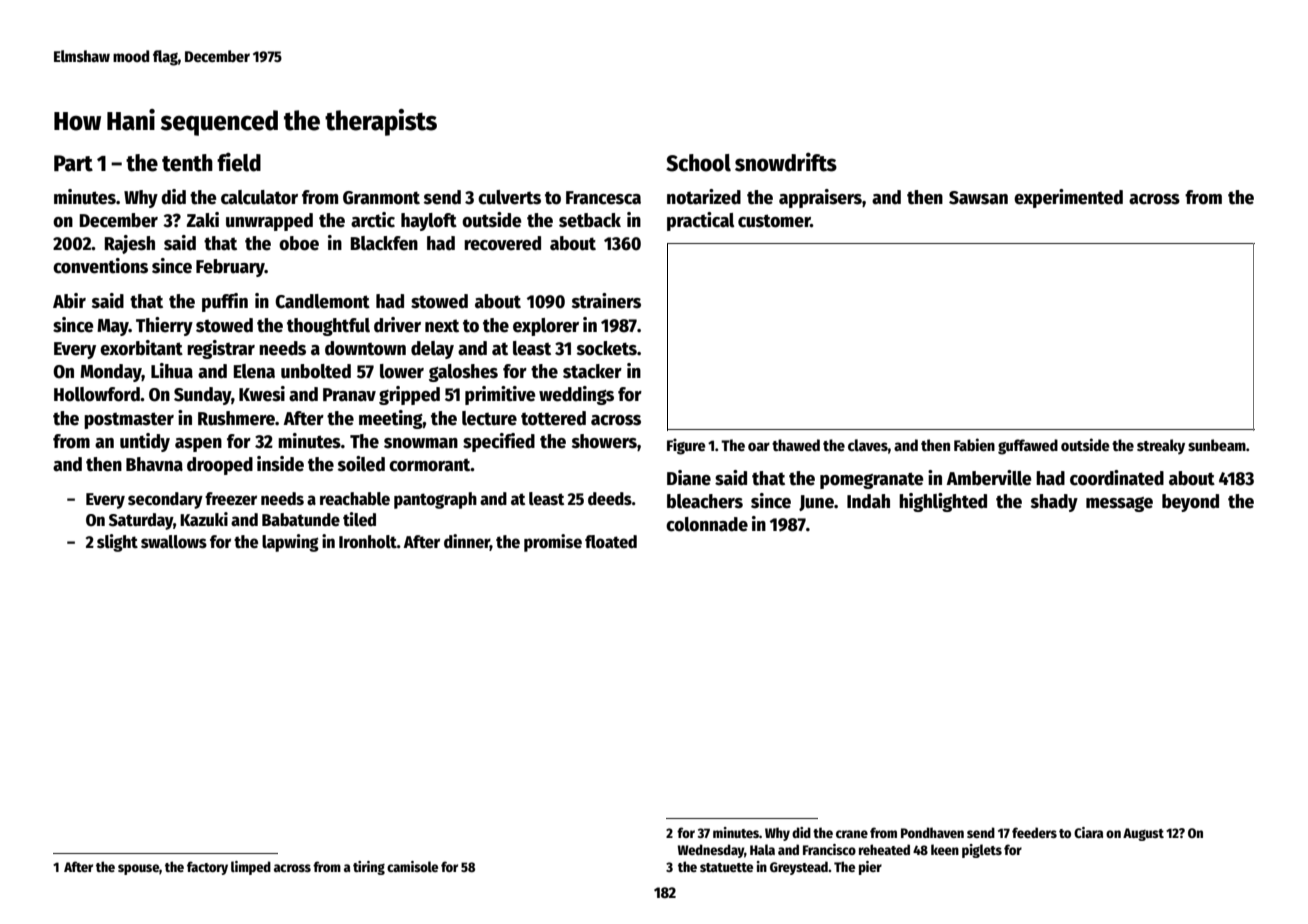 The height and width of the screenshot is (924, 1308). I want to click on strainers, so click(606, 301).
